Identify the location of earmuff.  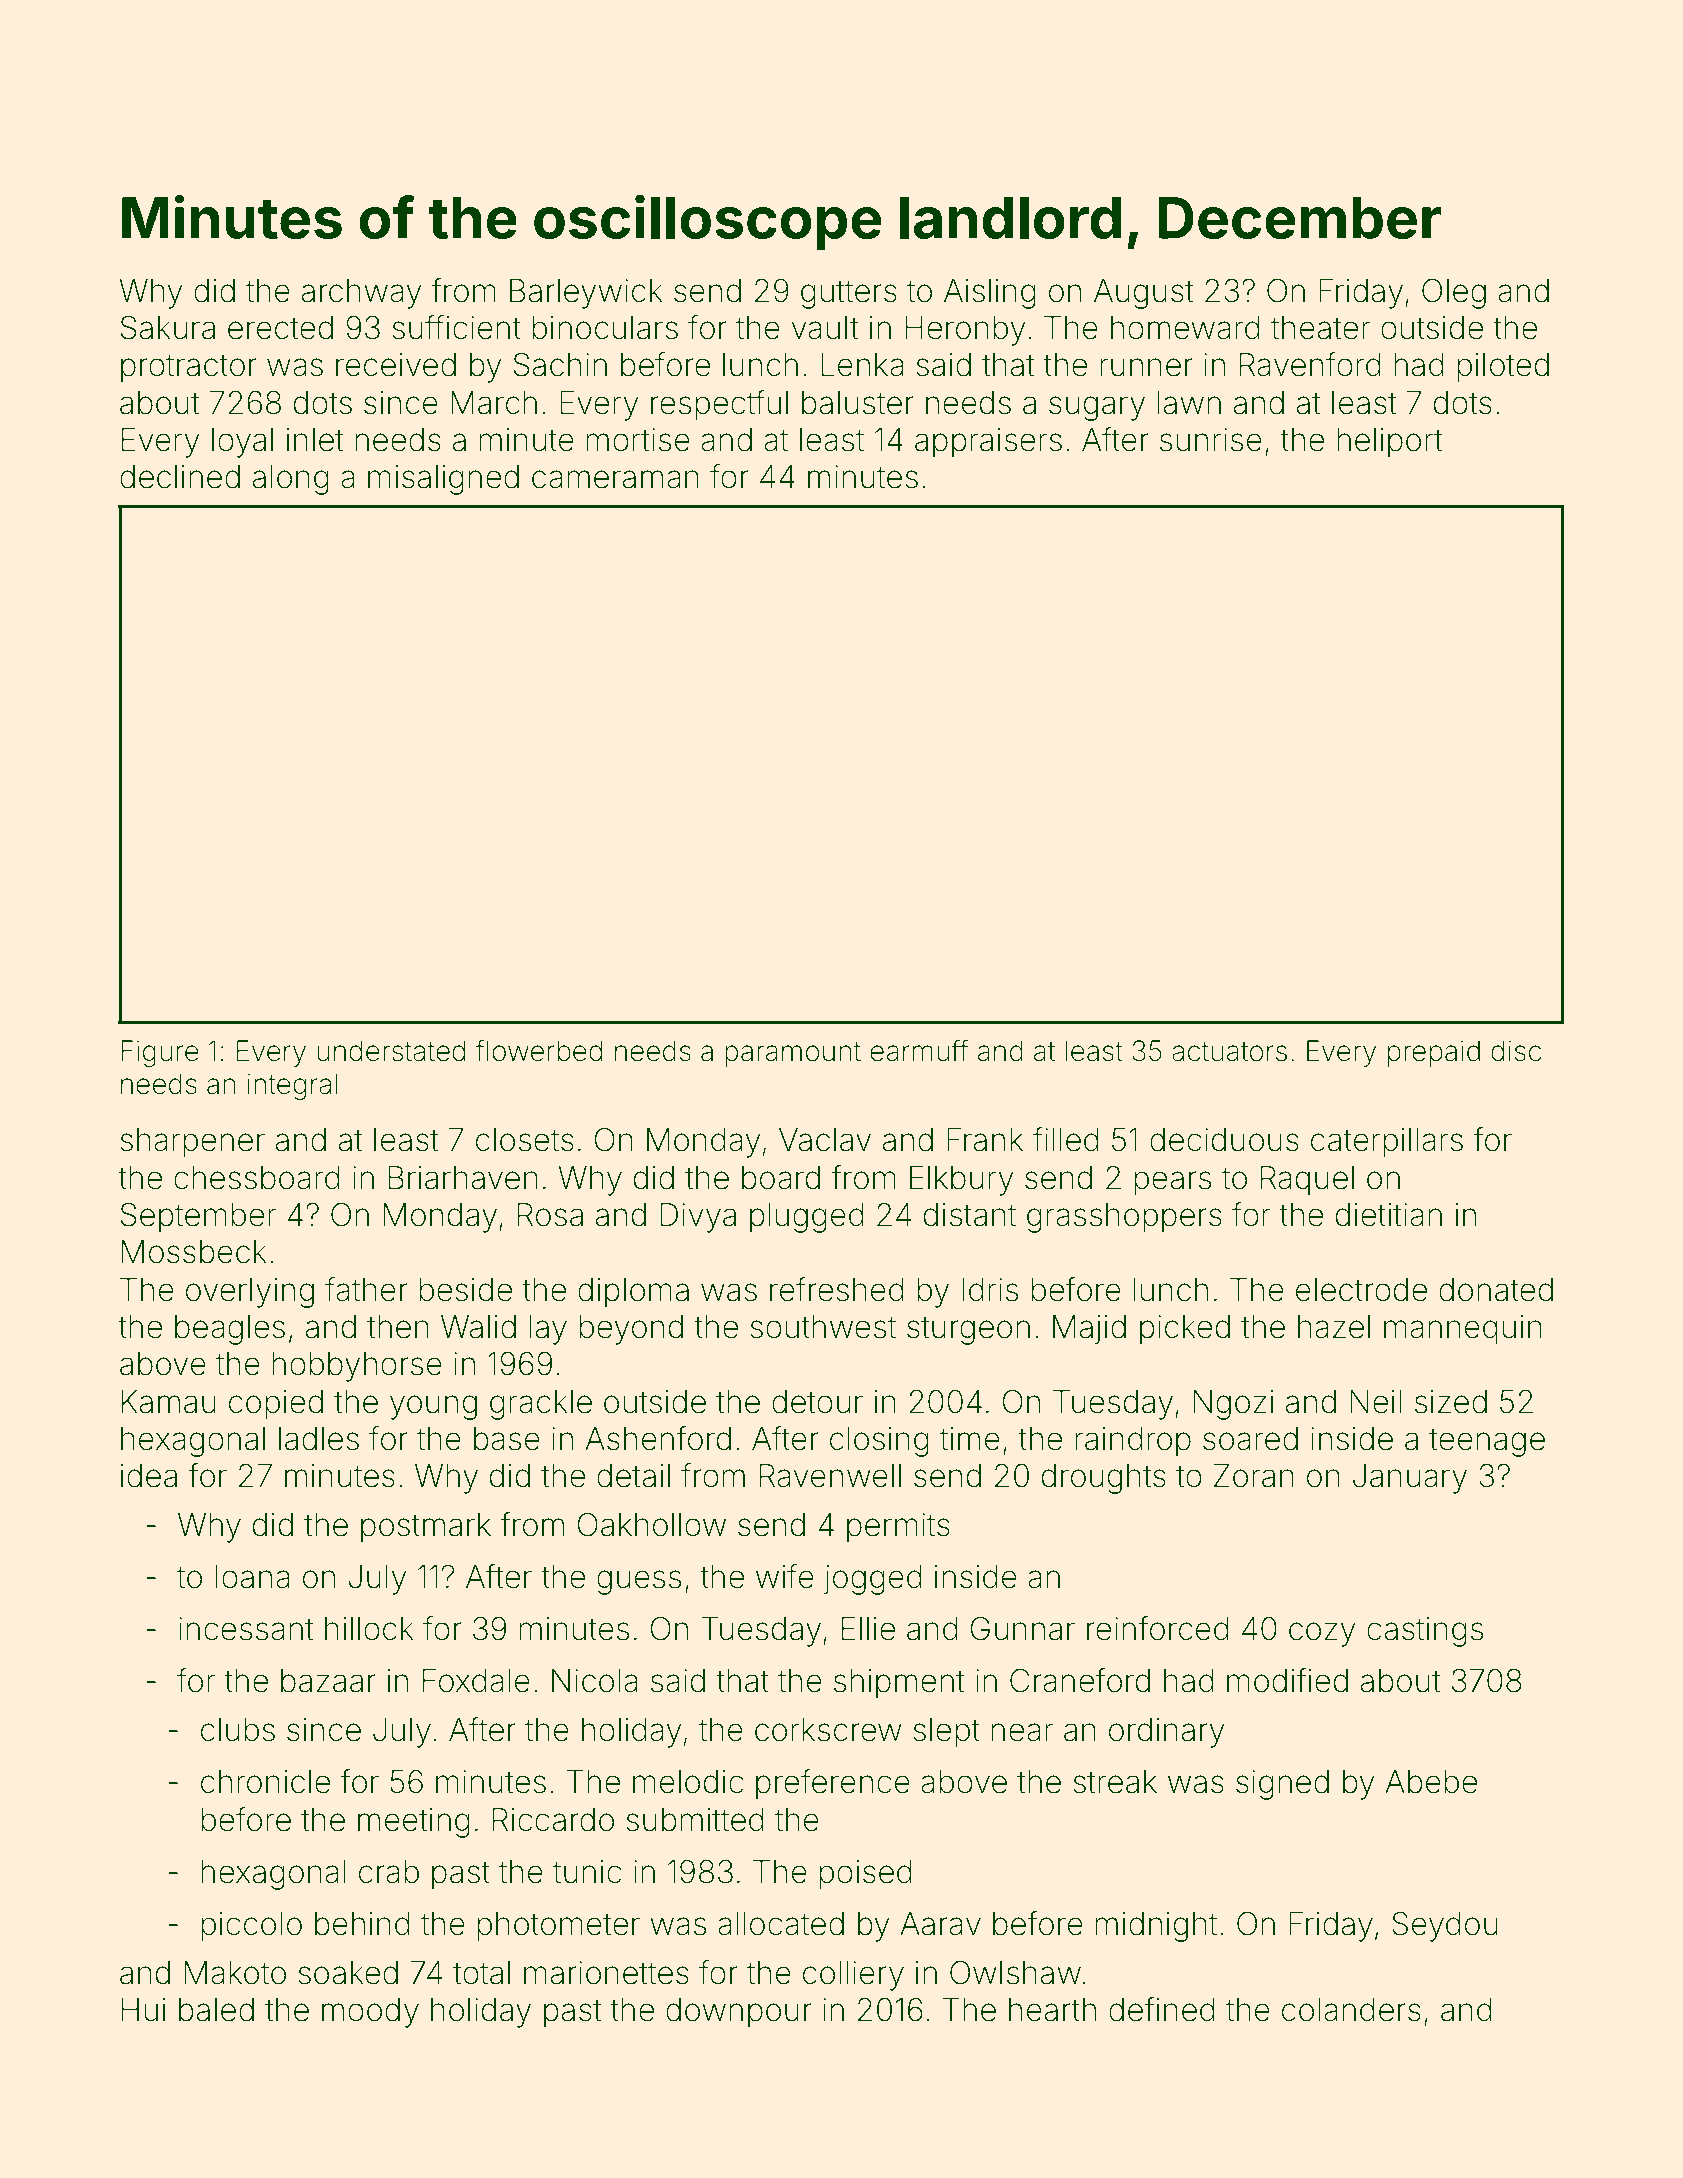
(919, 1050).
